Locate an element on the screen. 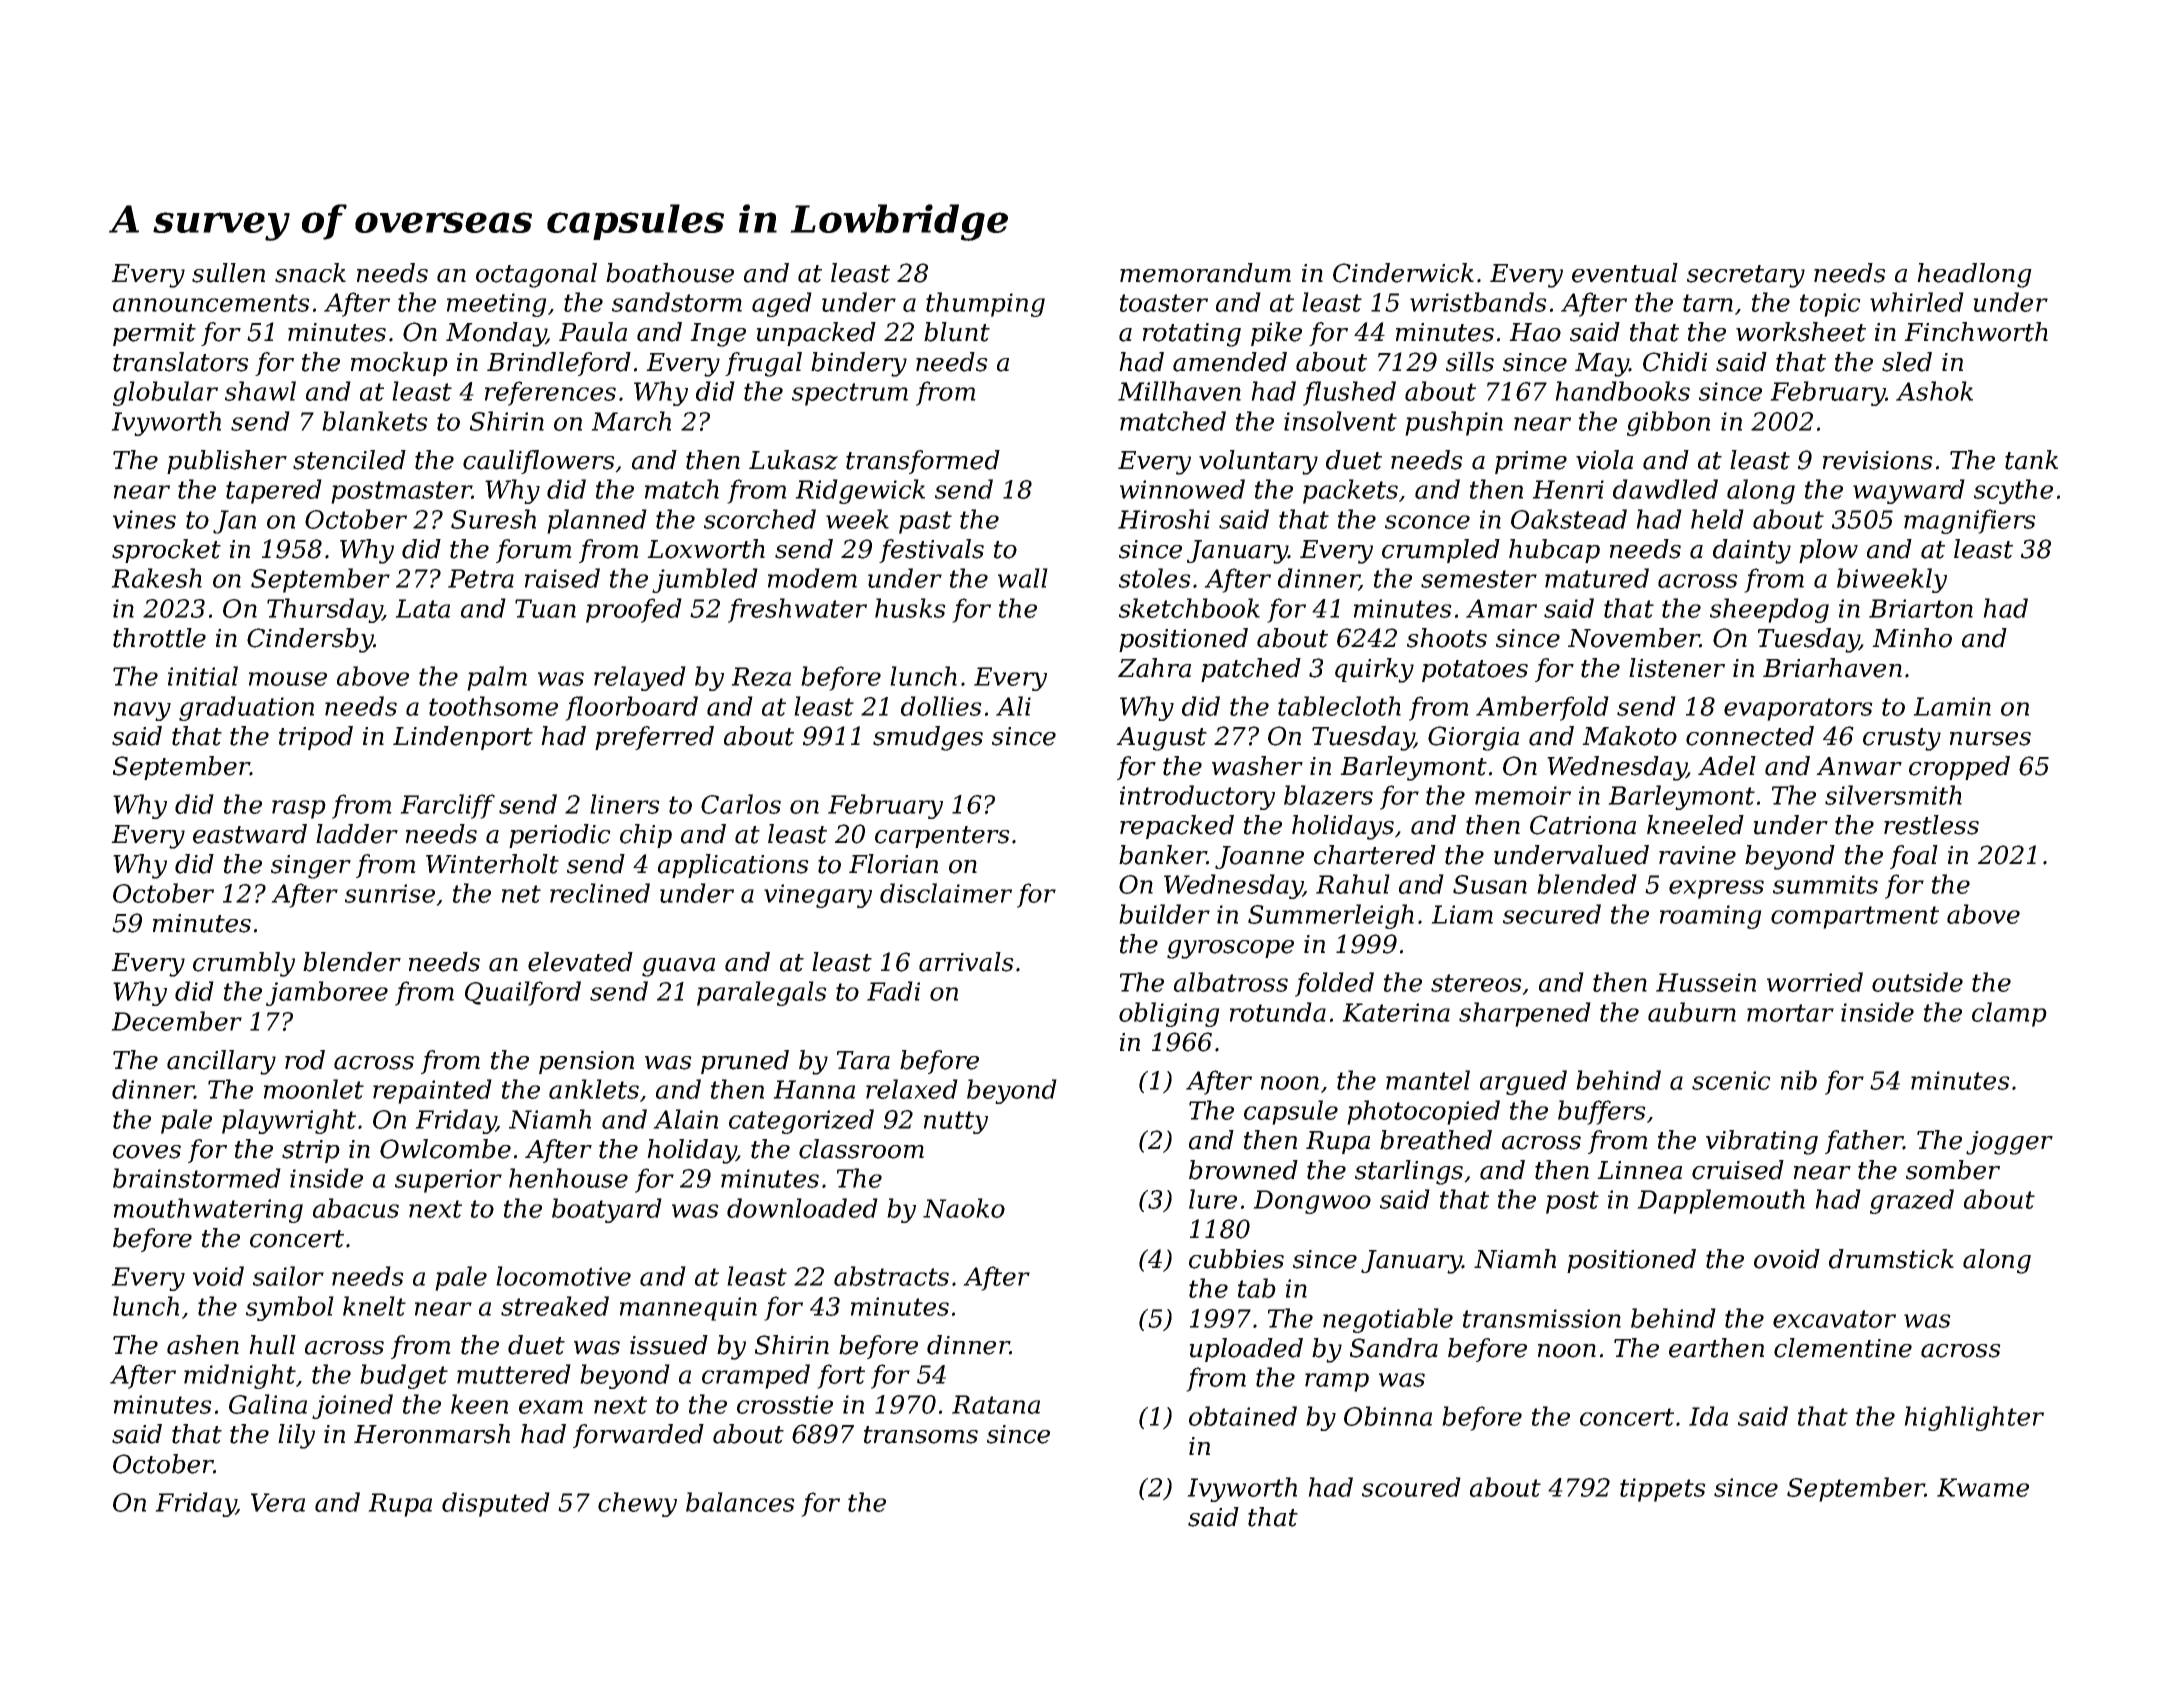 Image resolution: width=2178 pixels, height=1683 pixels. secretary is located at coordinates (1746, 276).
